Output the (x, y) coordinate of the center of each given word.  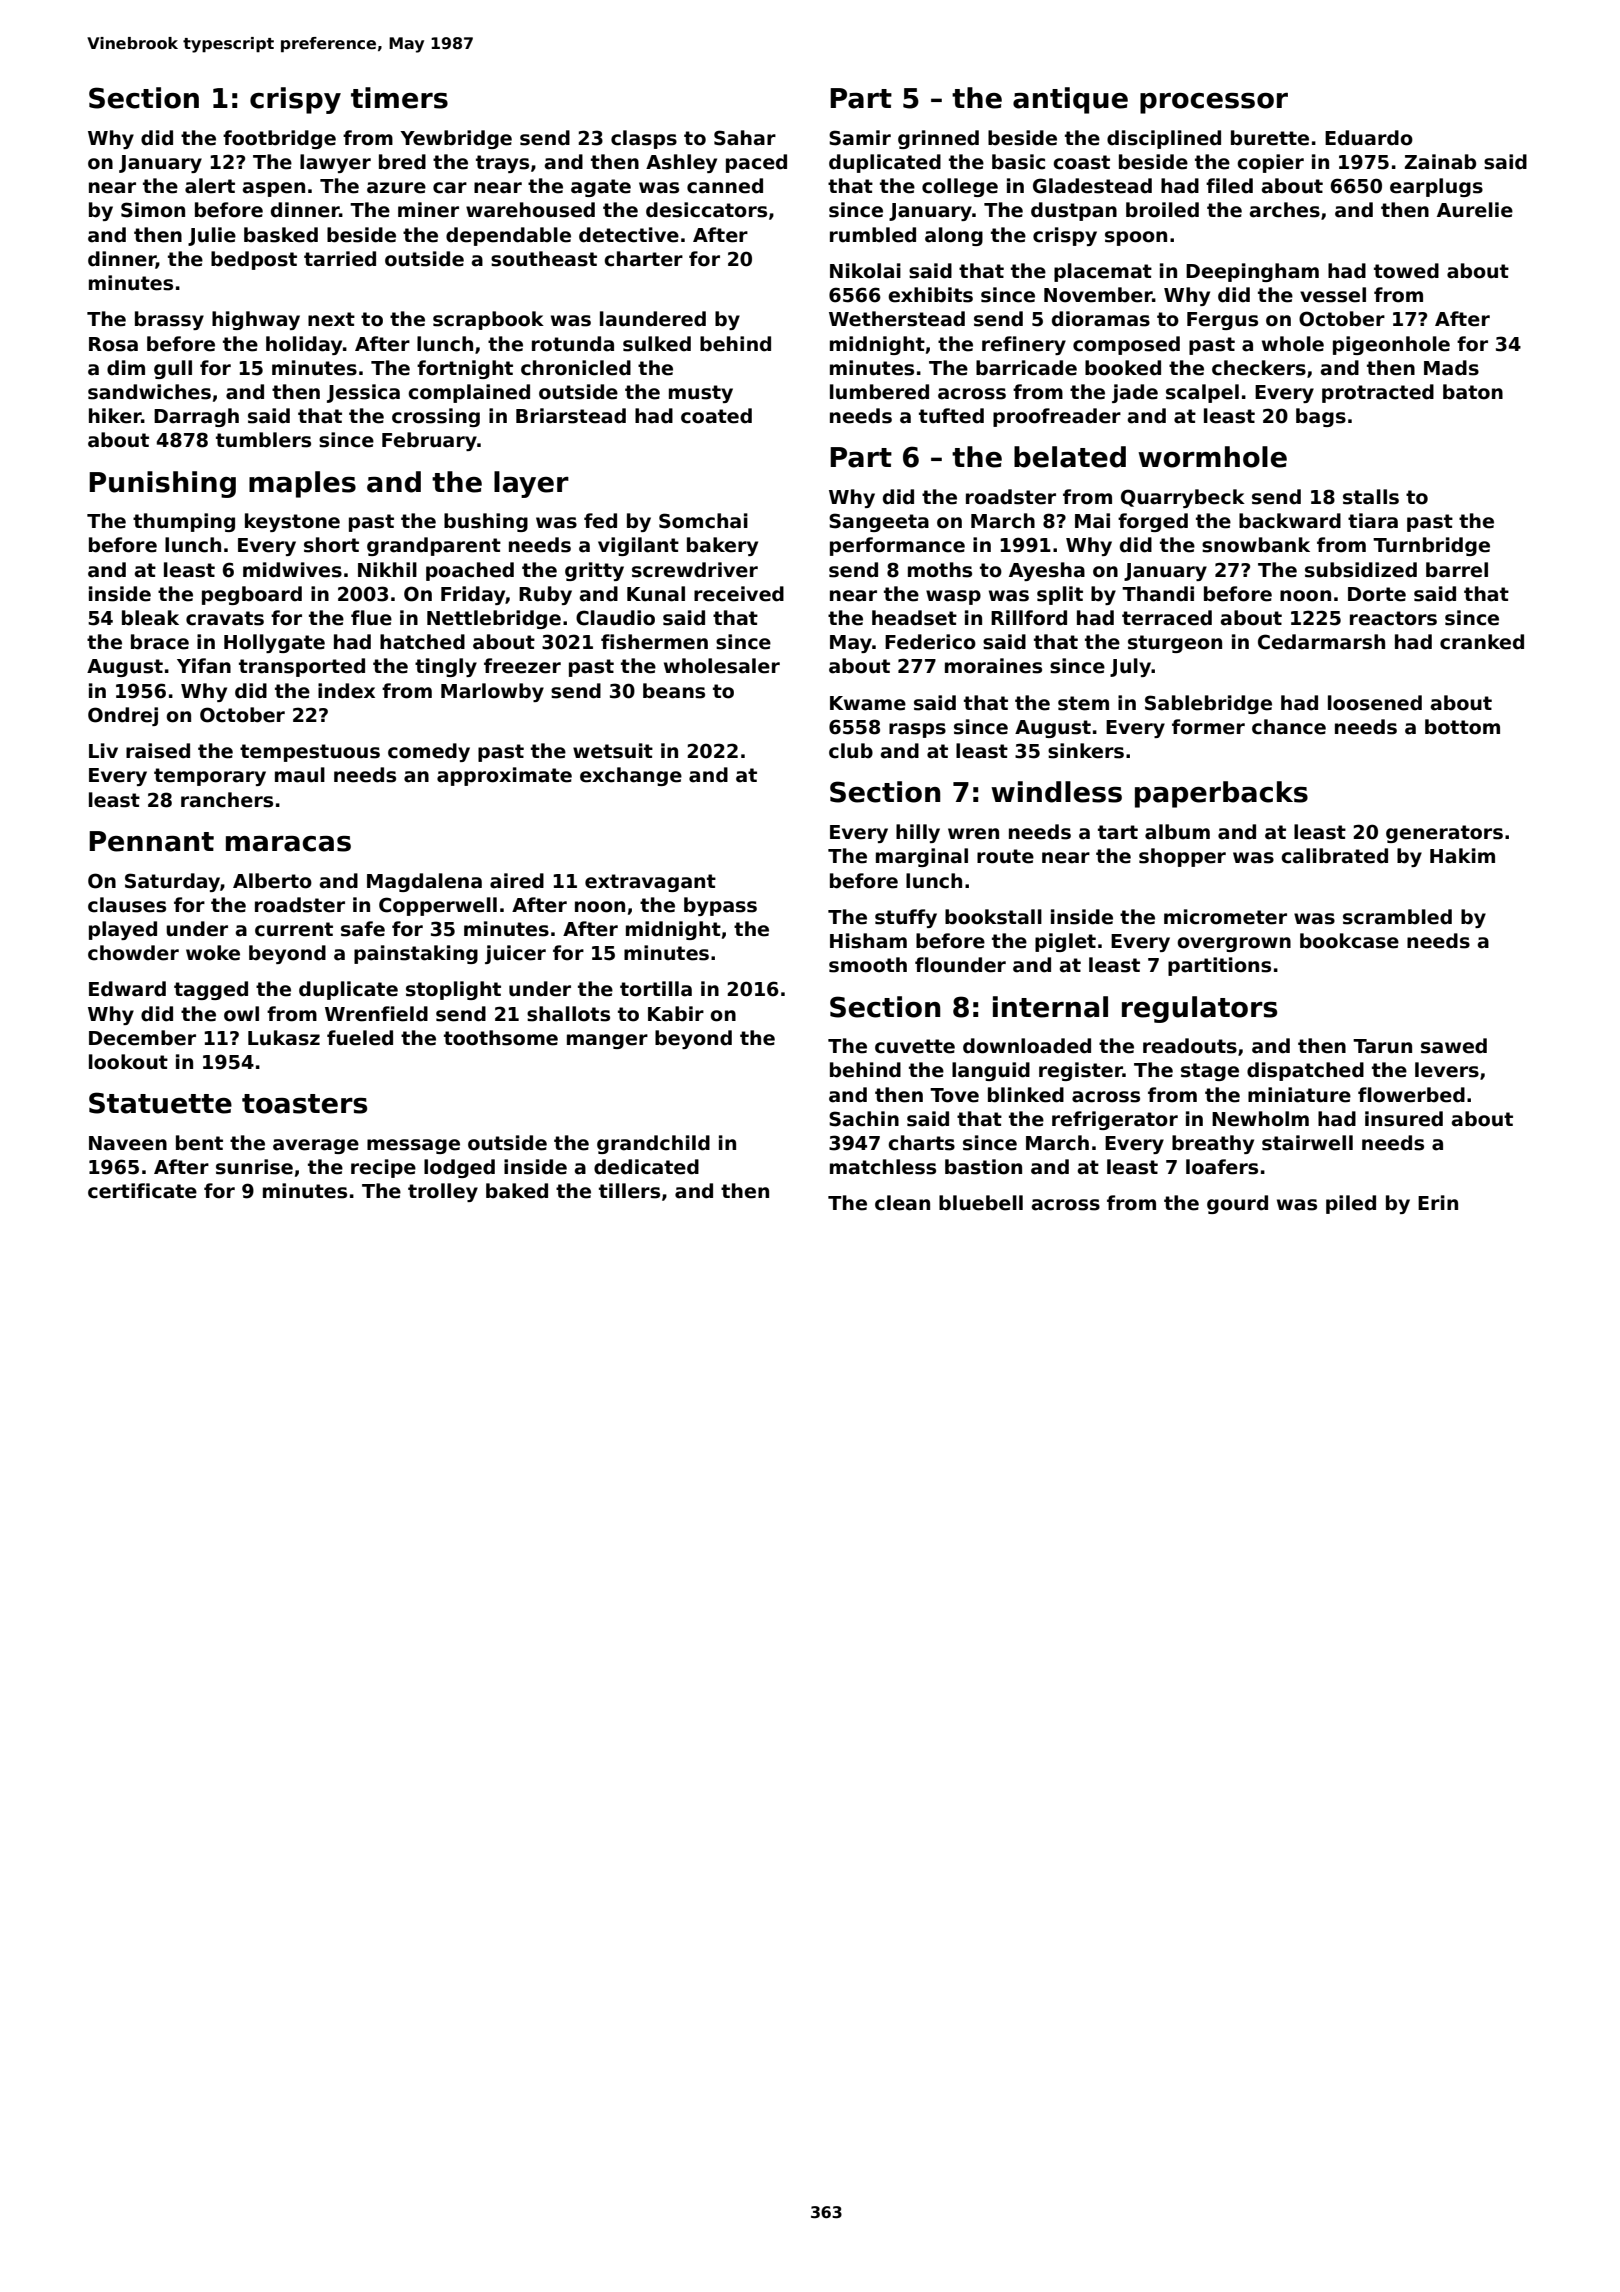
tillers (629, 1191)
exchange (631, 776)
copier (1270, 163)
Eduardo (1369, 138)
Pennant (151, 841)
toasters (304, 1104)
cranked (1482, 642)
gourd (1237, 1204)
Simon (153, 210)
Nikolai (865, 271)
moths (940, 570)
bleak (150, 618)
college (960, 187)
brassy (169, 320)
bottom (1462, 727)
